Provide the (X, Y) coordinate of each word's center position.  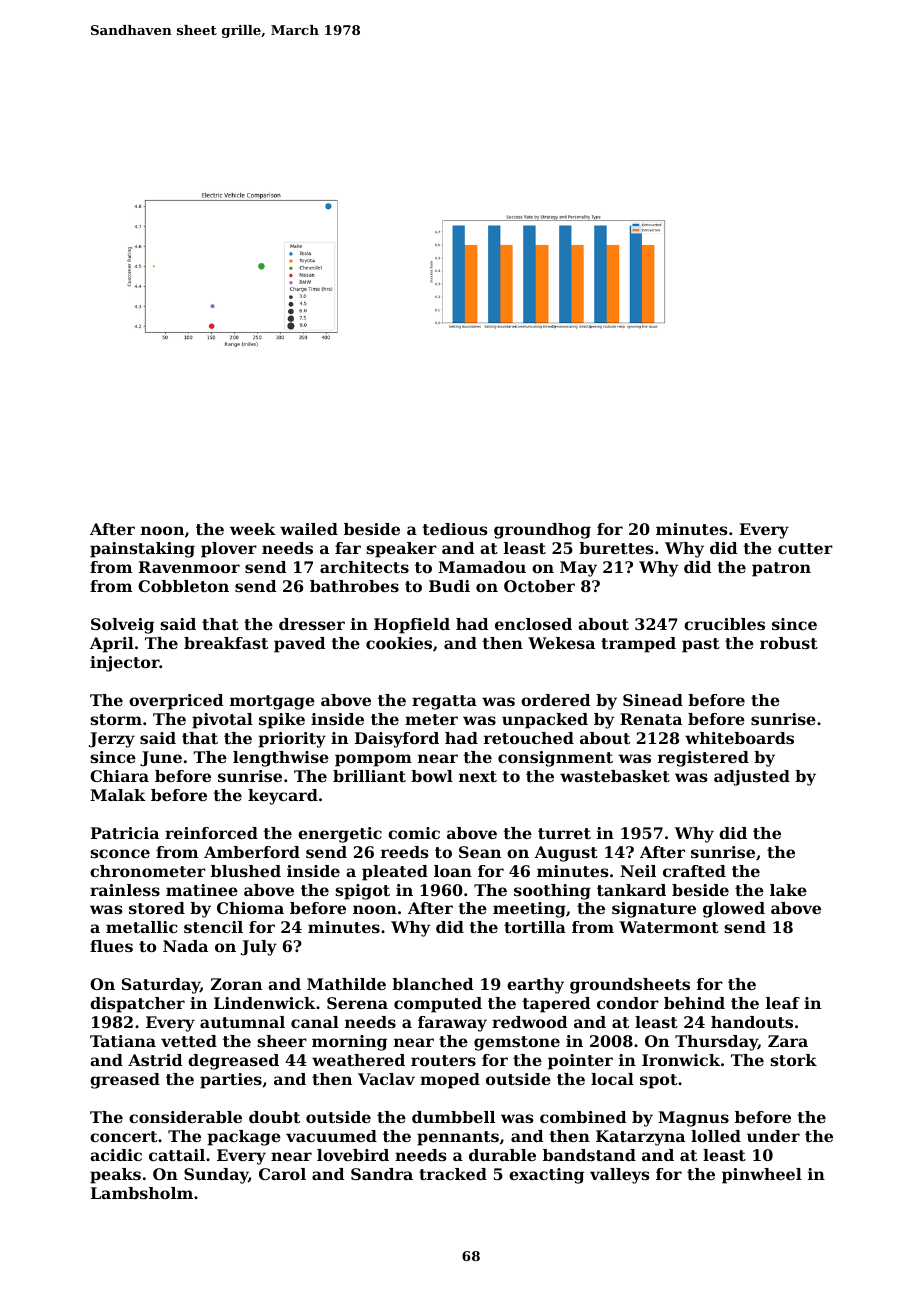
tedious (455, 529)
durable (502, 1155)
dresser (312, 624)
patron (781, 569)
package (244, 1138)
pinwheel (762, 1176)
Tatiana (123, 1041)
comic (414, 833)
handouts (752, 1022)
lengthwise (281, 759)
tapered (556, 1005)
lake (788, 890)
